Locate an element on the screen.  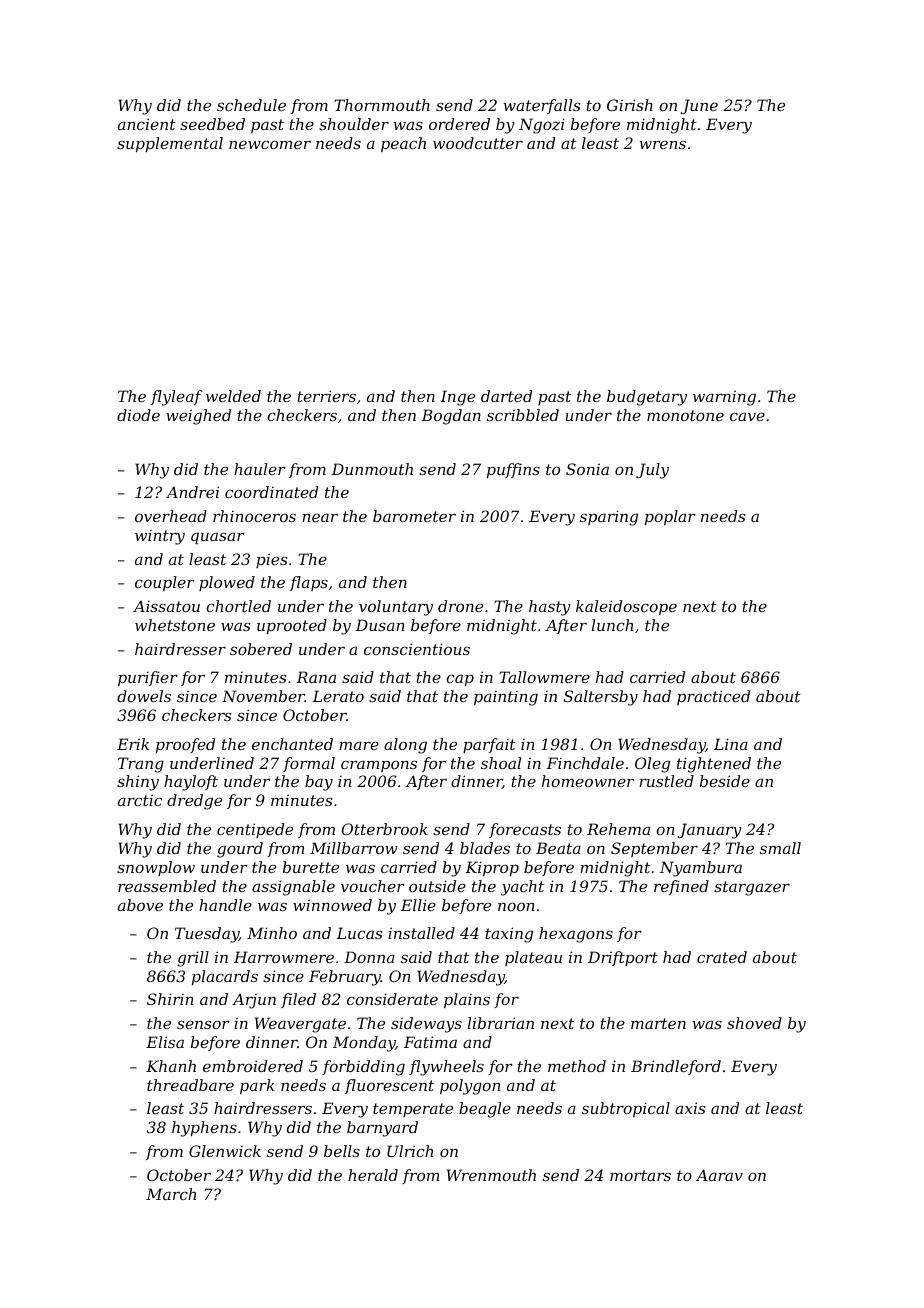
axis is located at coordinates (690, 1108).
